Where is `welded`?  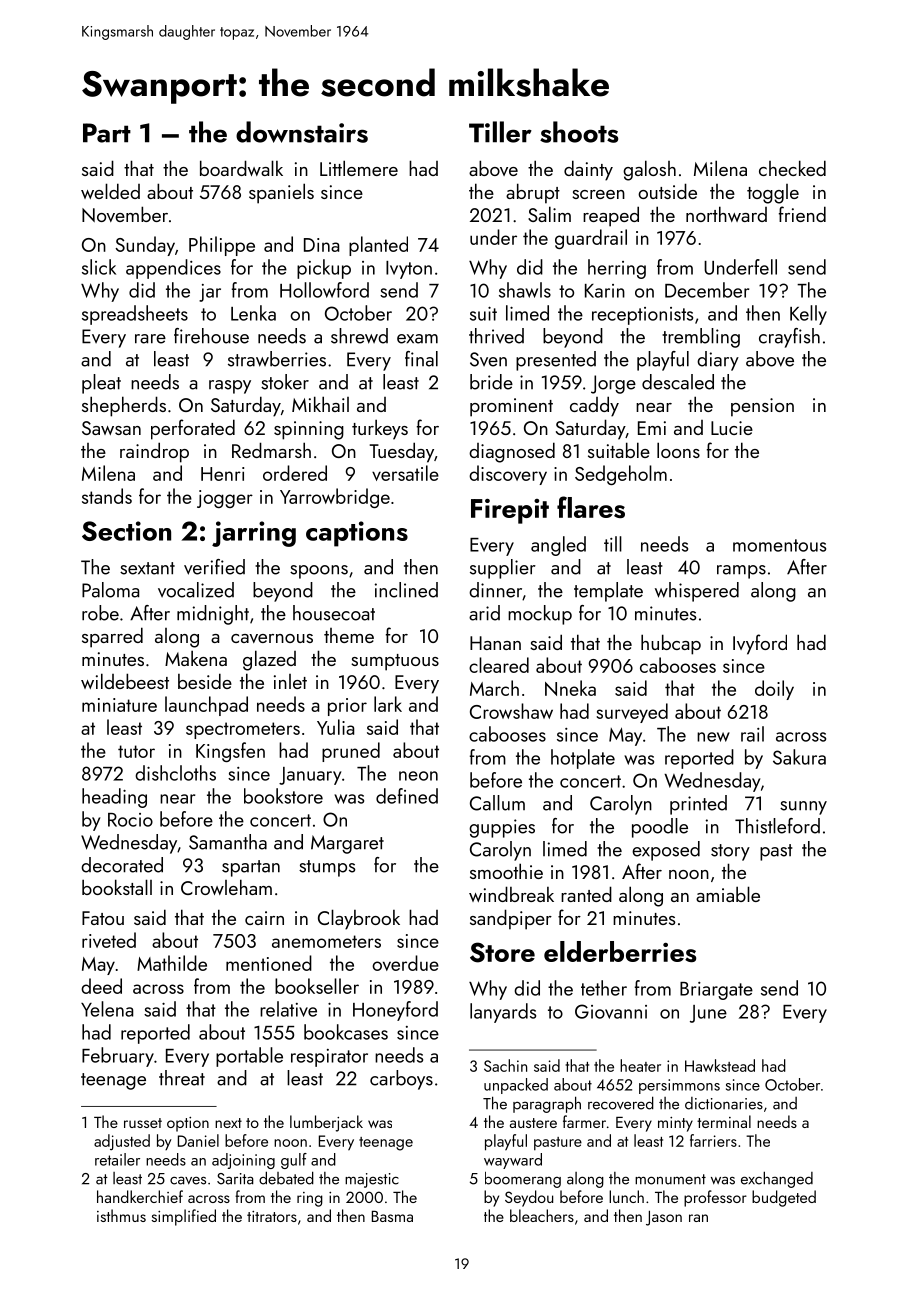 welded is located at coordinates (110, 191).
